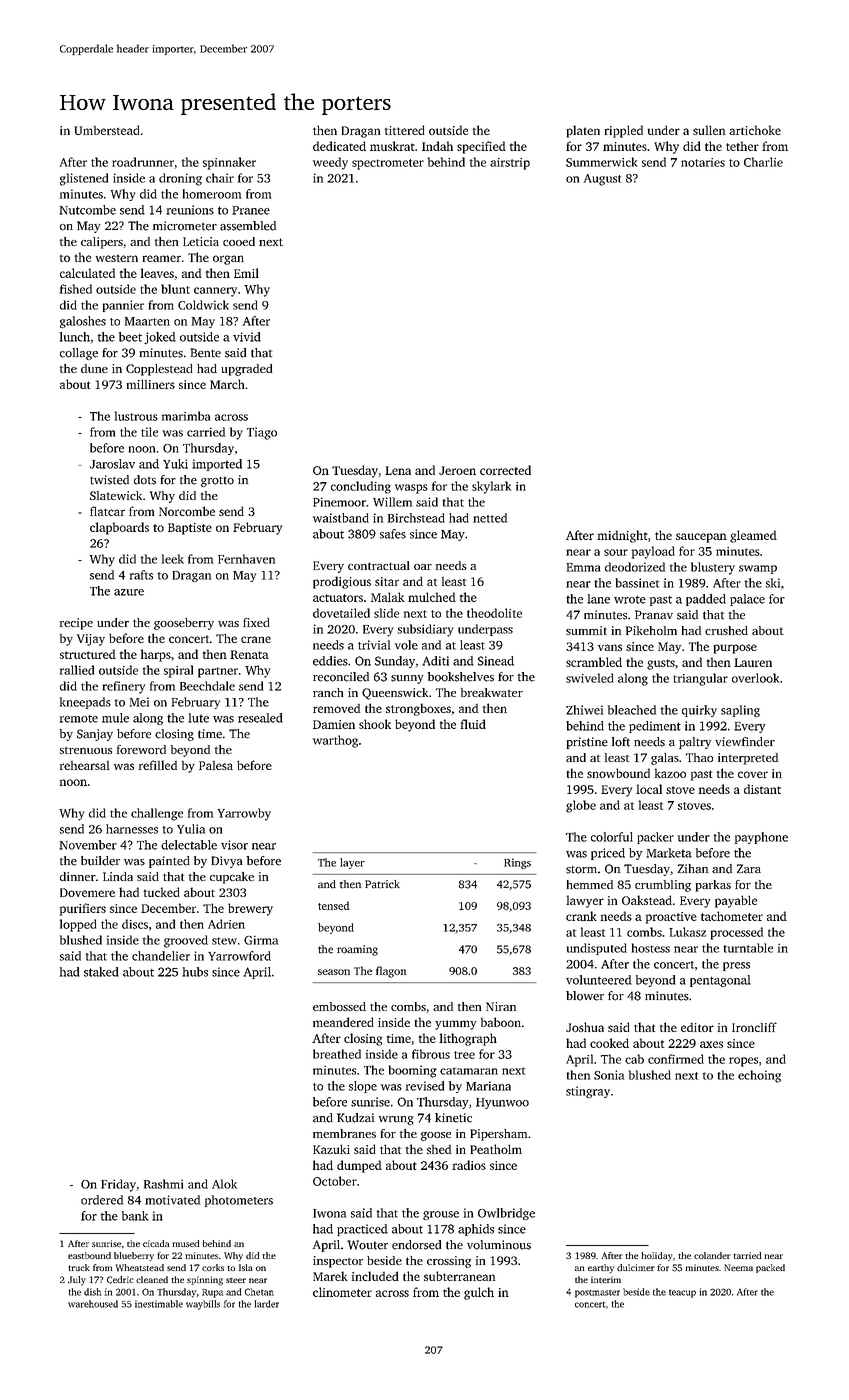 This image has width=849, height=1400. I want to click on teacup, so click(682, 1293).
